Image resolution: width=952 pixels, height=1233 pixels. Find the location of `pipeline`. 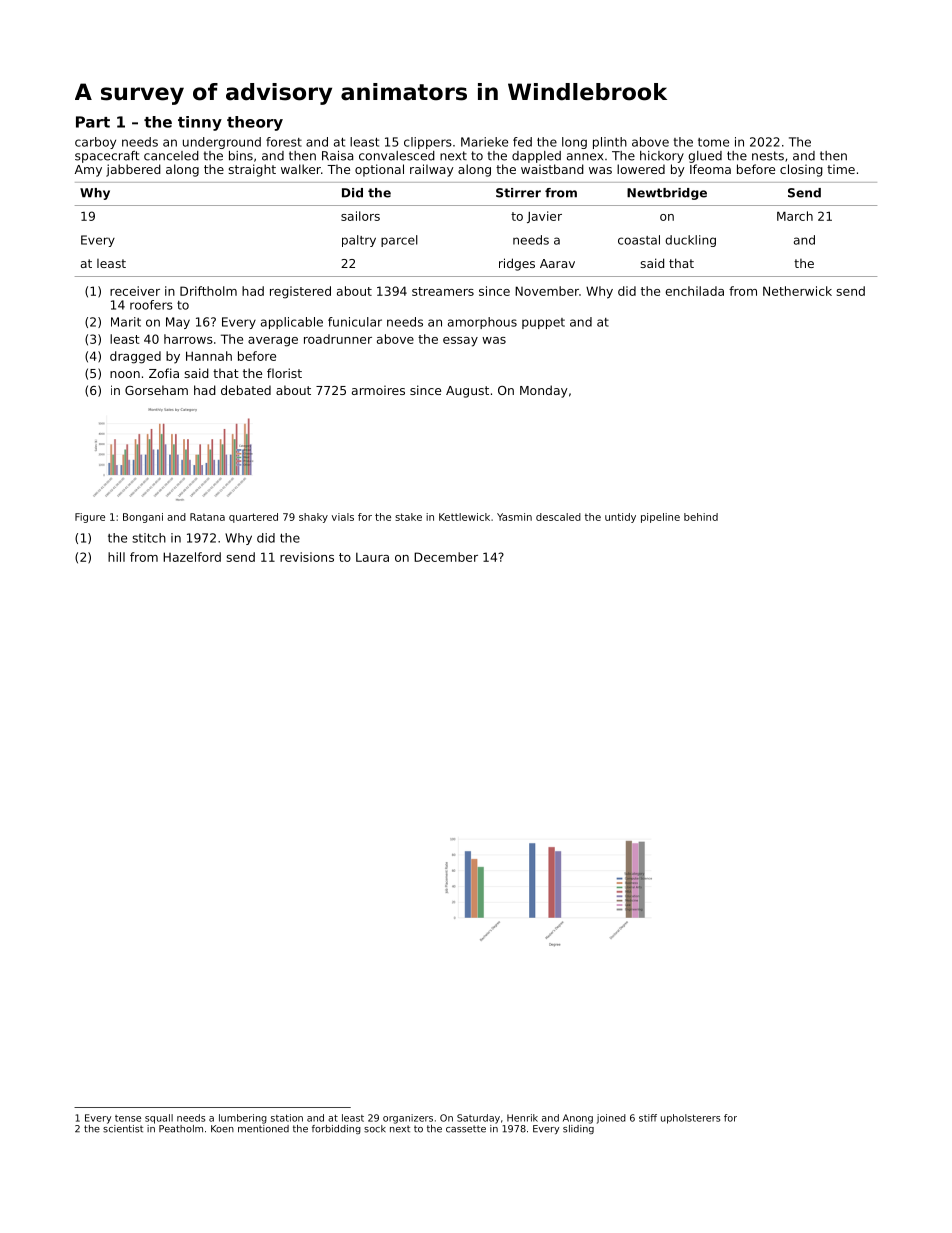

pipeline is located at coordinates (660, 518).
